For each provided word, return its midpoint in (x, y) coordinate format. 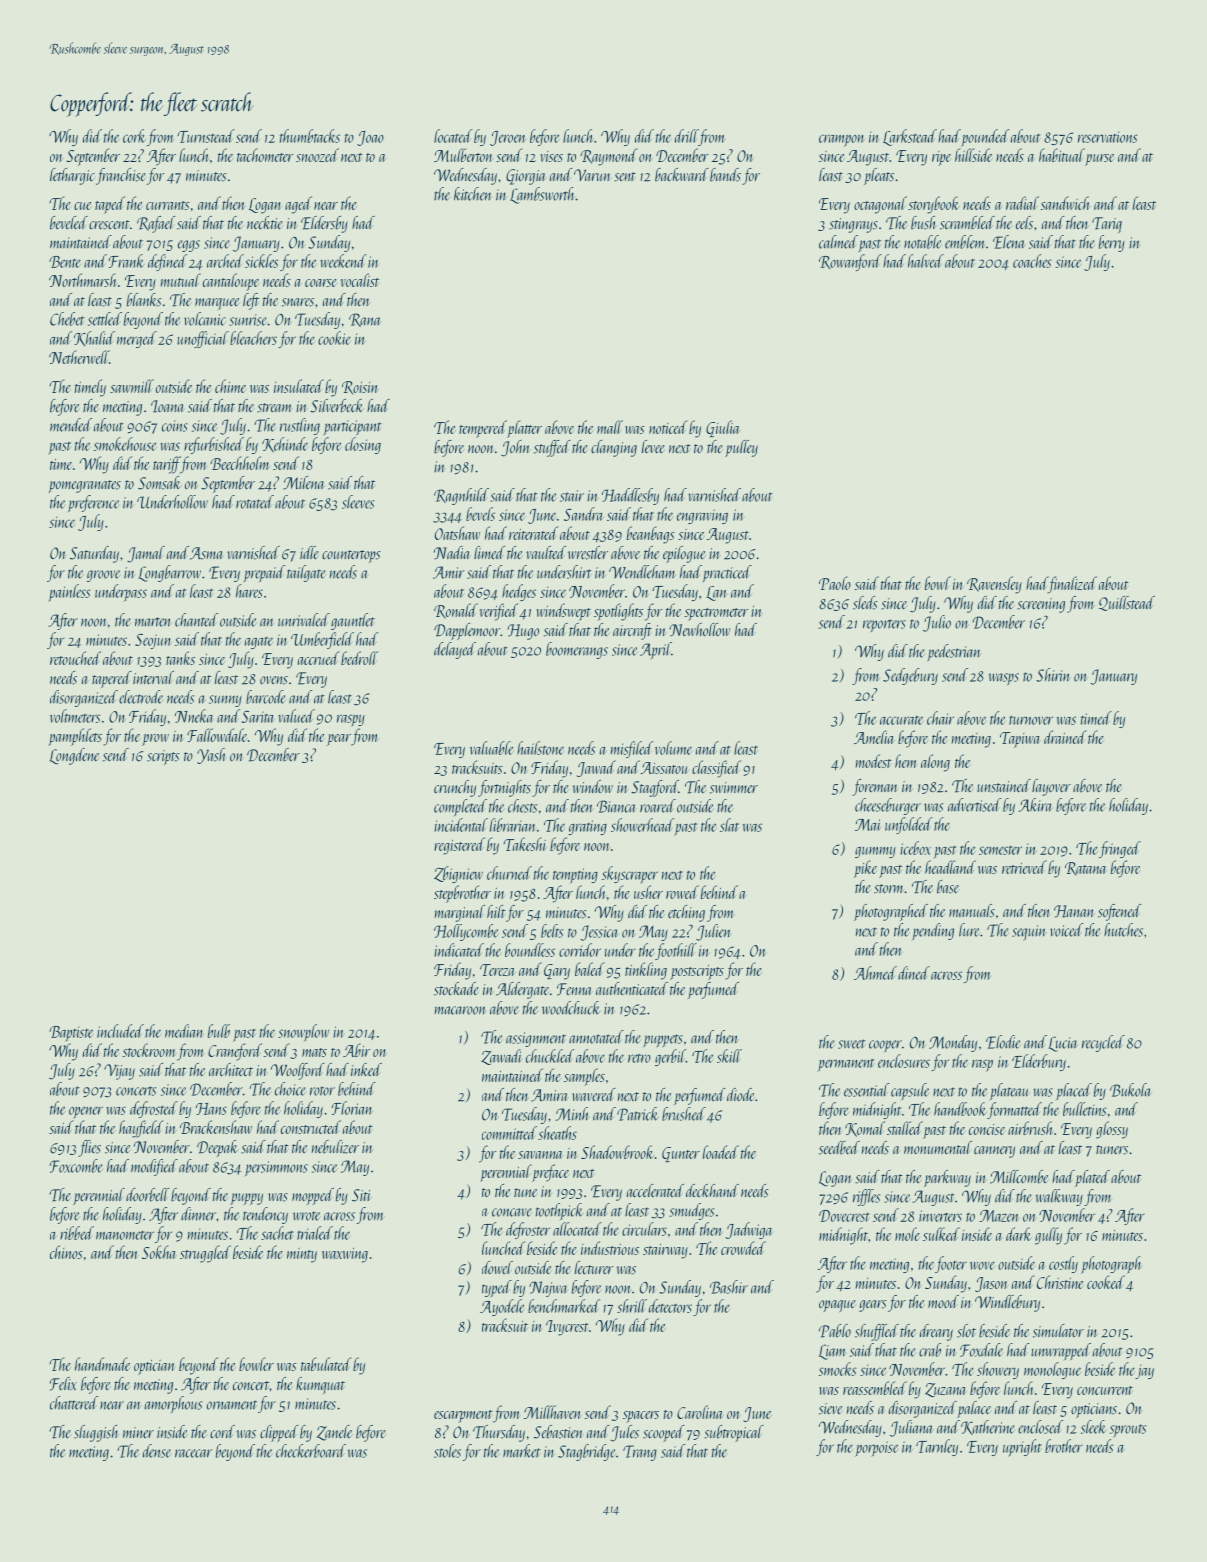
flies (89, 1148)
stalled (905, 1128)
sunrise (248, 320)
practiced (727, 573)
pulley (741, 448)
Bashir (729, 1287)
